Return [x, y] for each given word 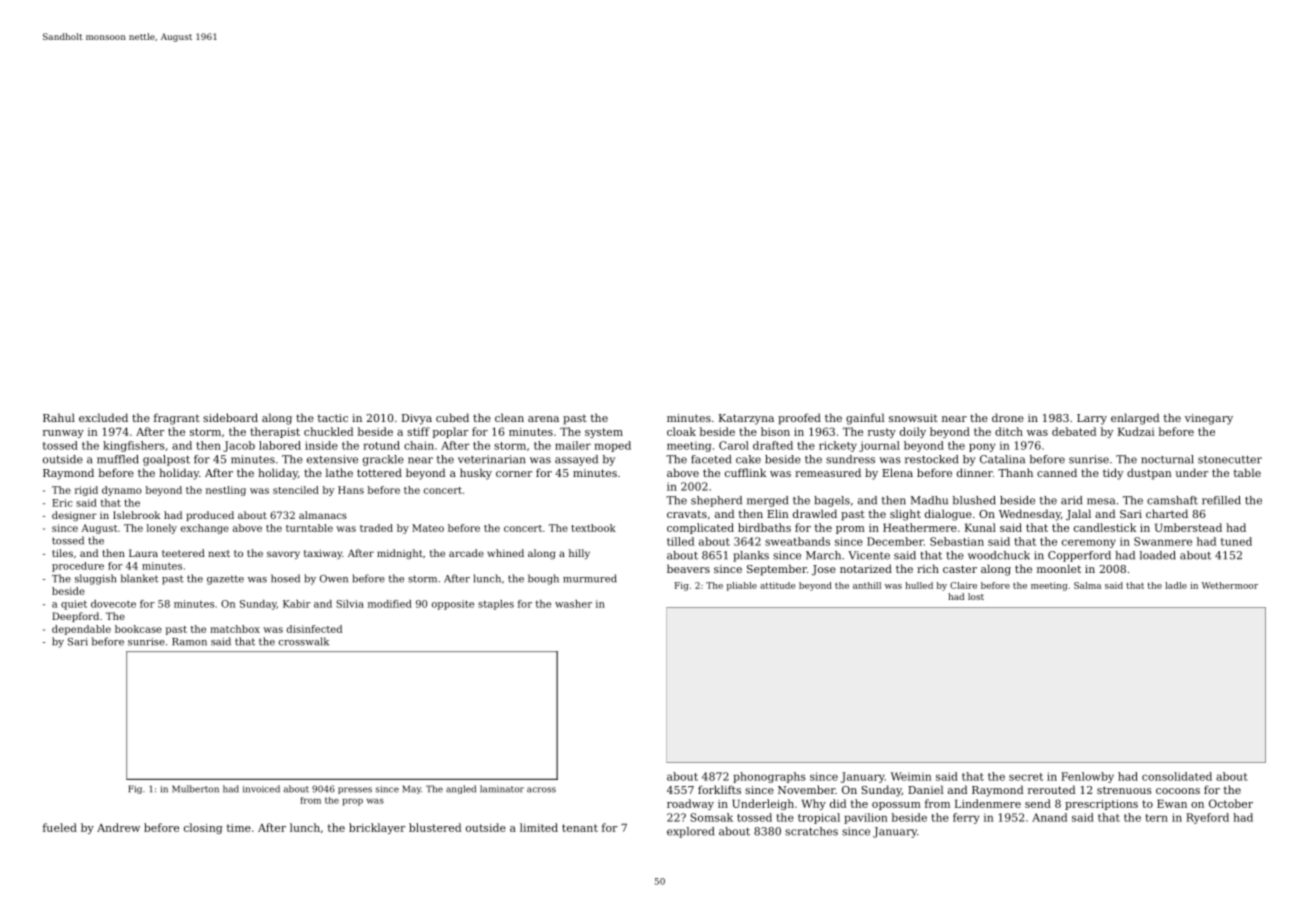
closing [203, 828]
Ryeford [1207, 818]
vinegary [1209, 419]
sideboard [230, 417]
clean [509, 417]
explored [690, 832]
